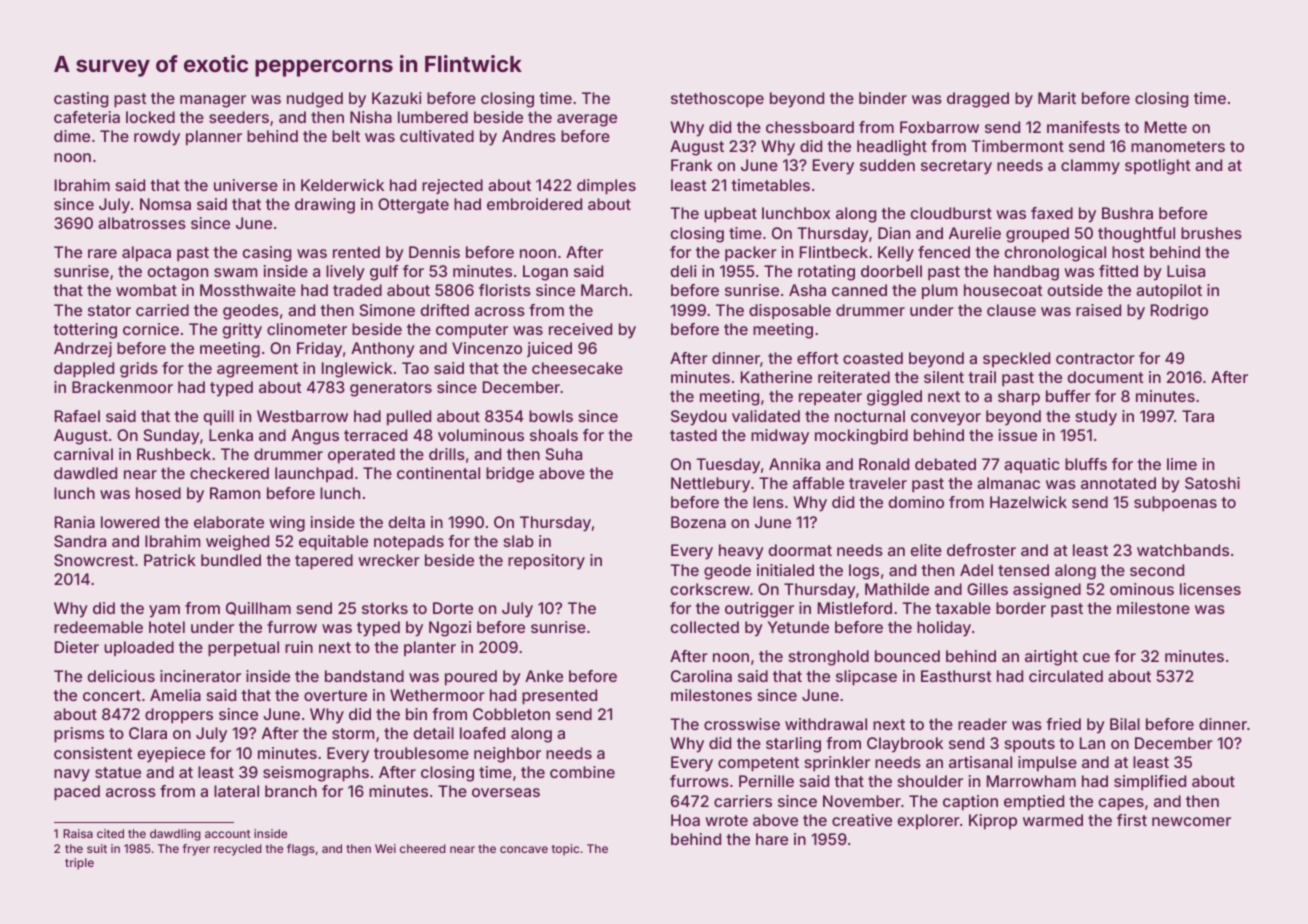 This screenshot has width=1308, height=924. Describe the element at coordinates (1179, 312) in the screenshot. I see `Rodrigo` at that location.
